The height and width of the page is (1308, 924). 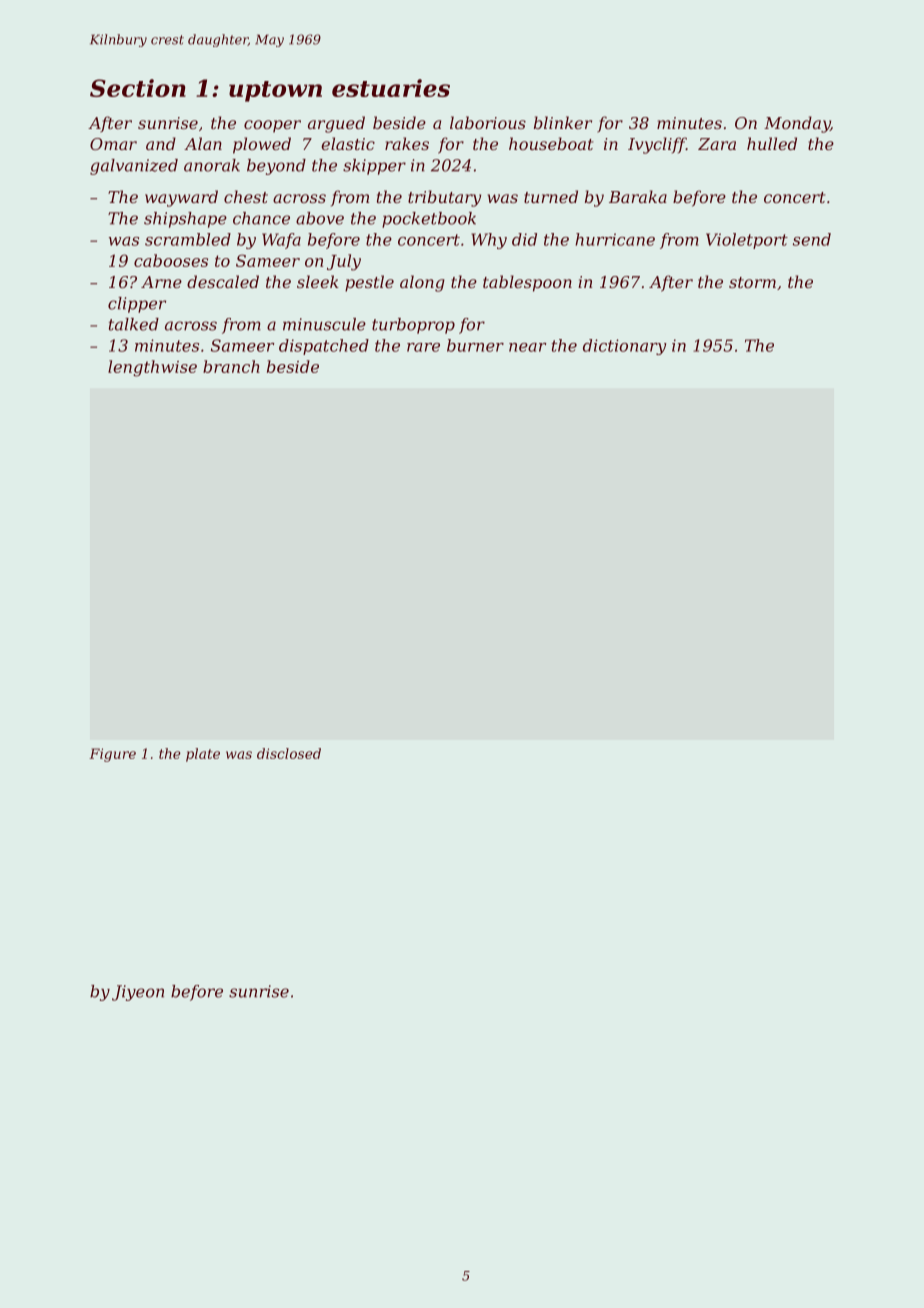 I want to click on Figure, so click(x=112, y=755).
